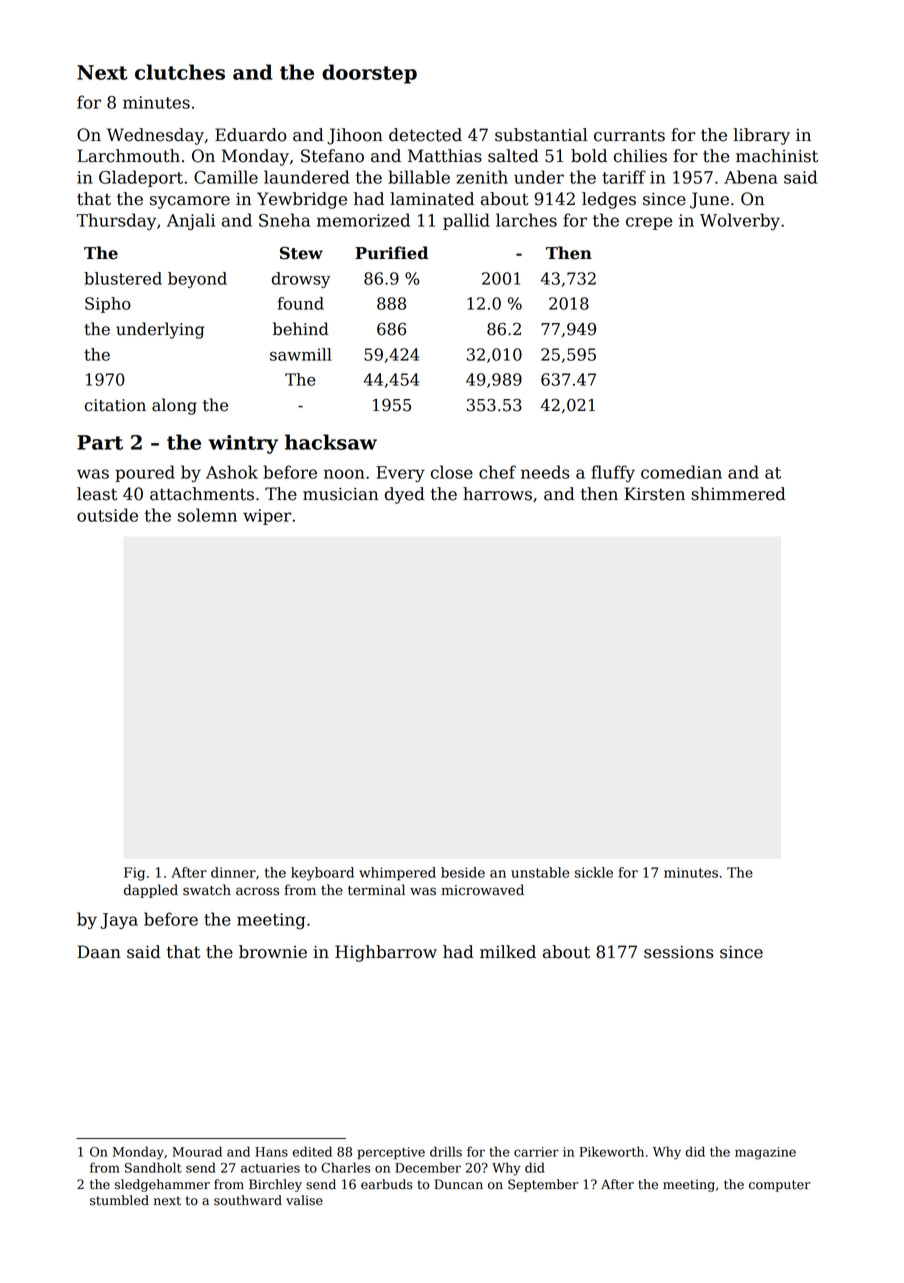 The image size is (904, 1283). I want to click on Purified, so click(391, 253).
